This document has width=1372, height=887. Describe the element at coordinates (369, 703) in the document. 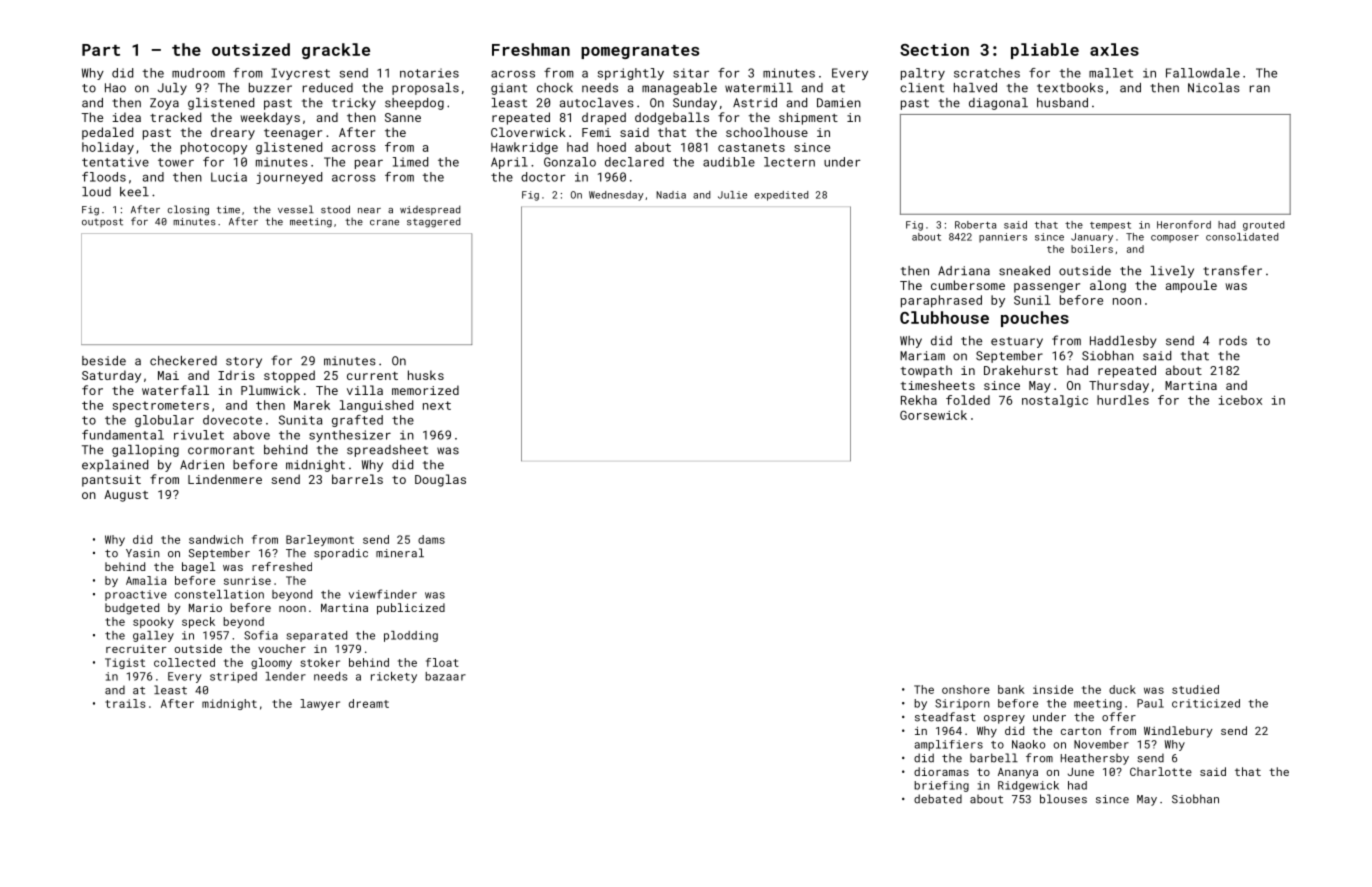

I see `dreamt` at that location.
